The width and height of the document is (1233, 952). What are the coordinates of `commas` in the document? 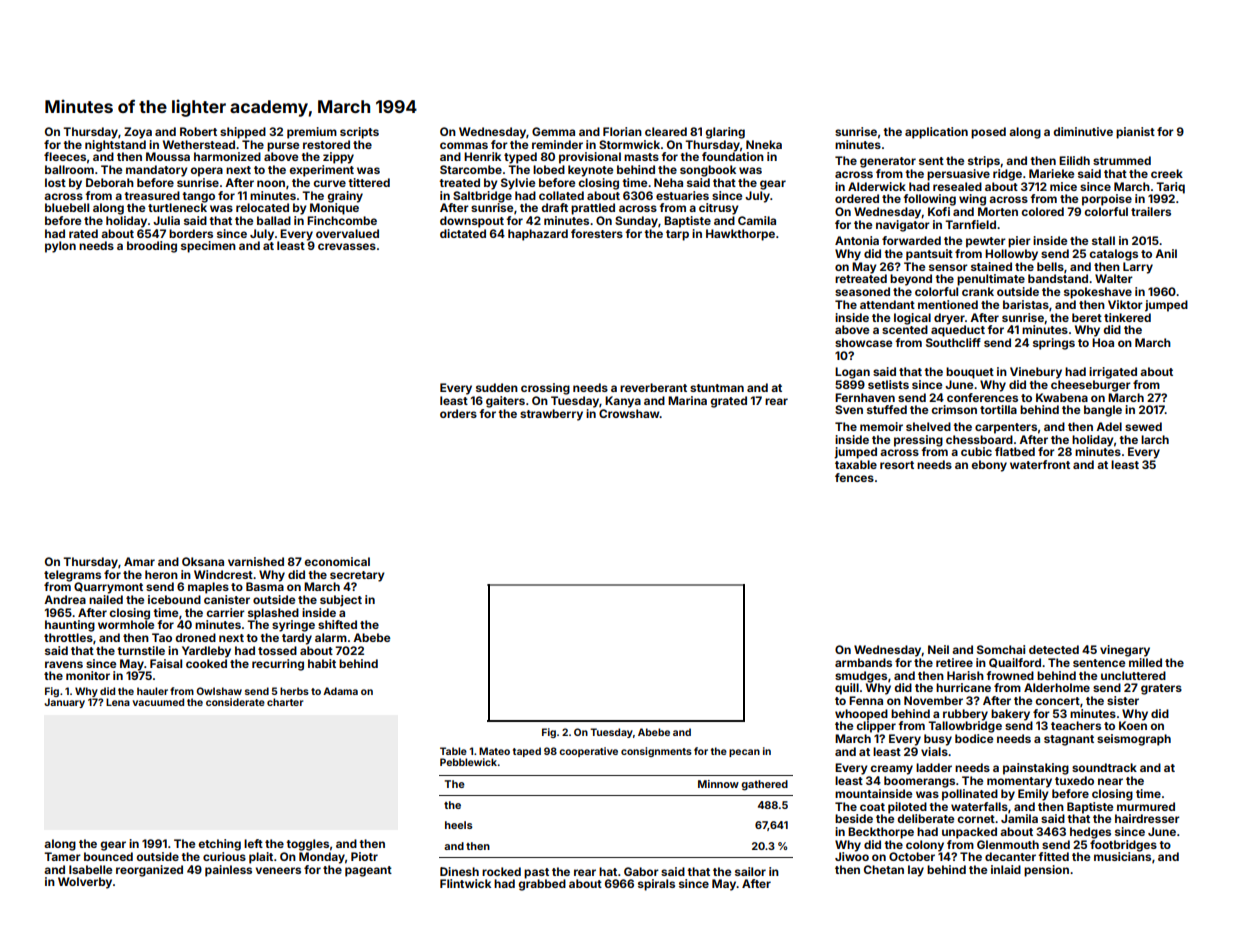 It's located at (464, 145).
